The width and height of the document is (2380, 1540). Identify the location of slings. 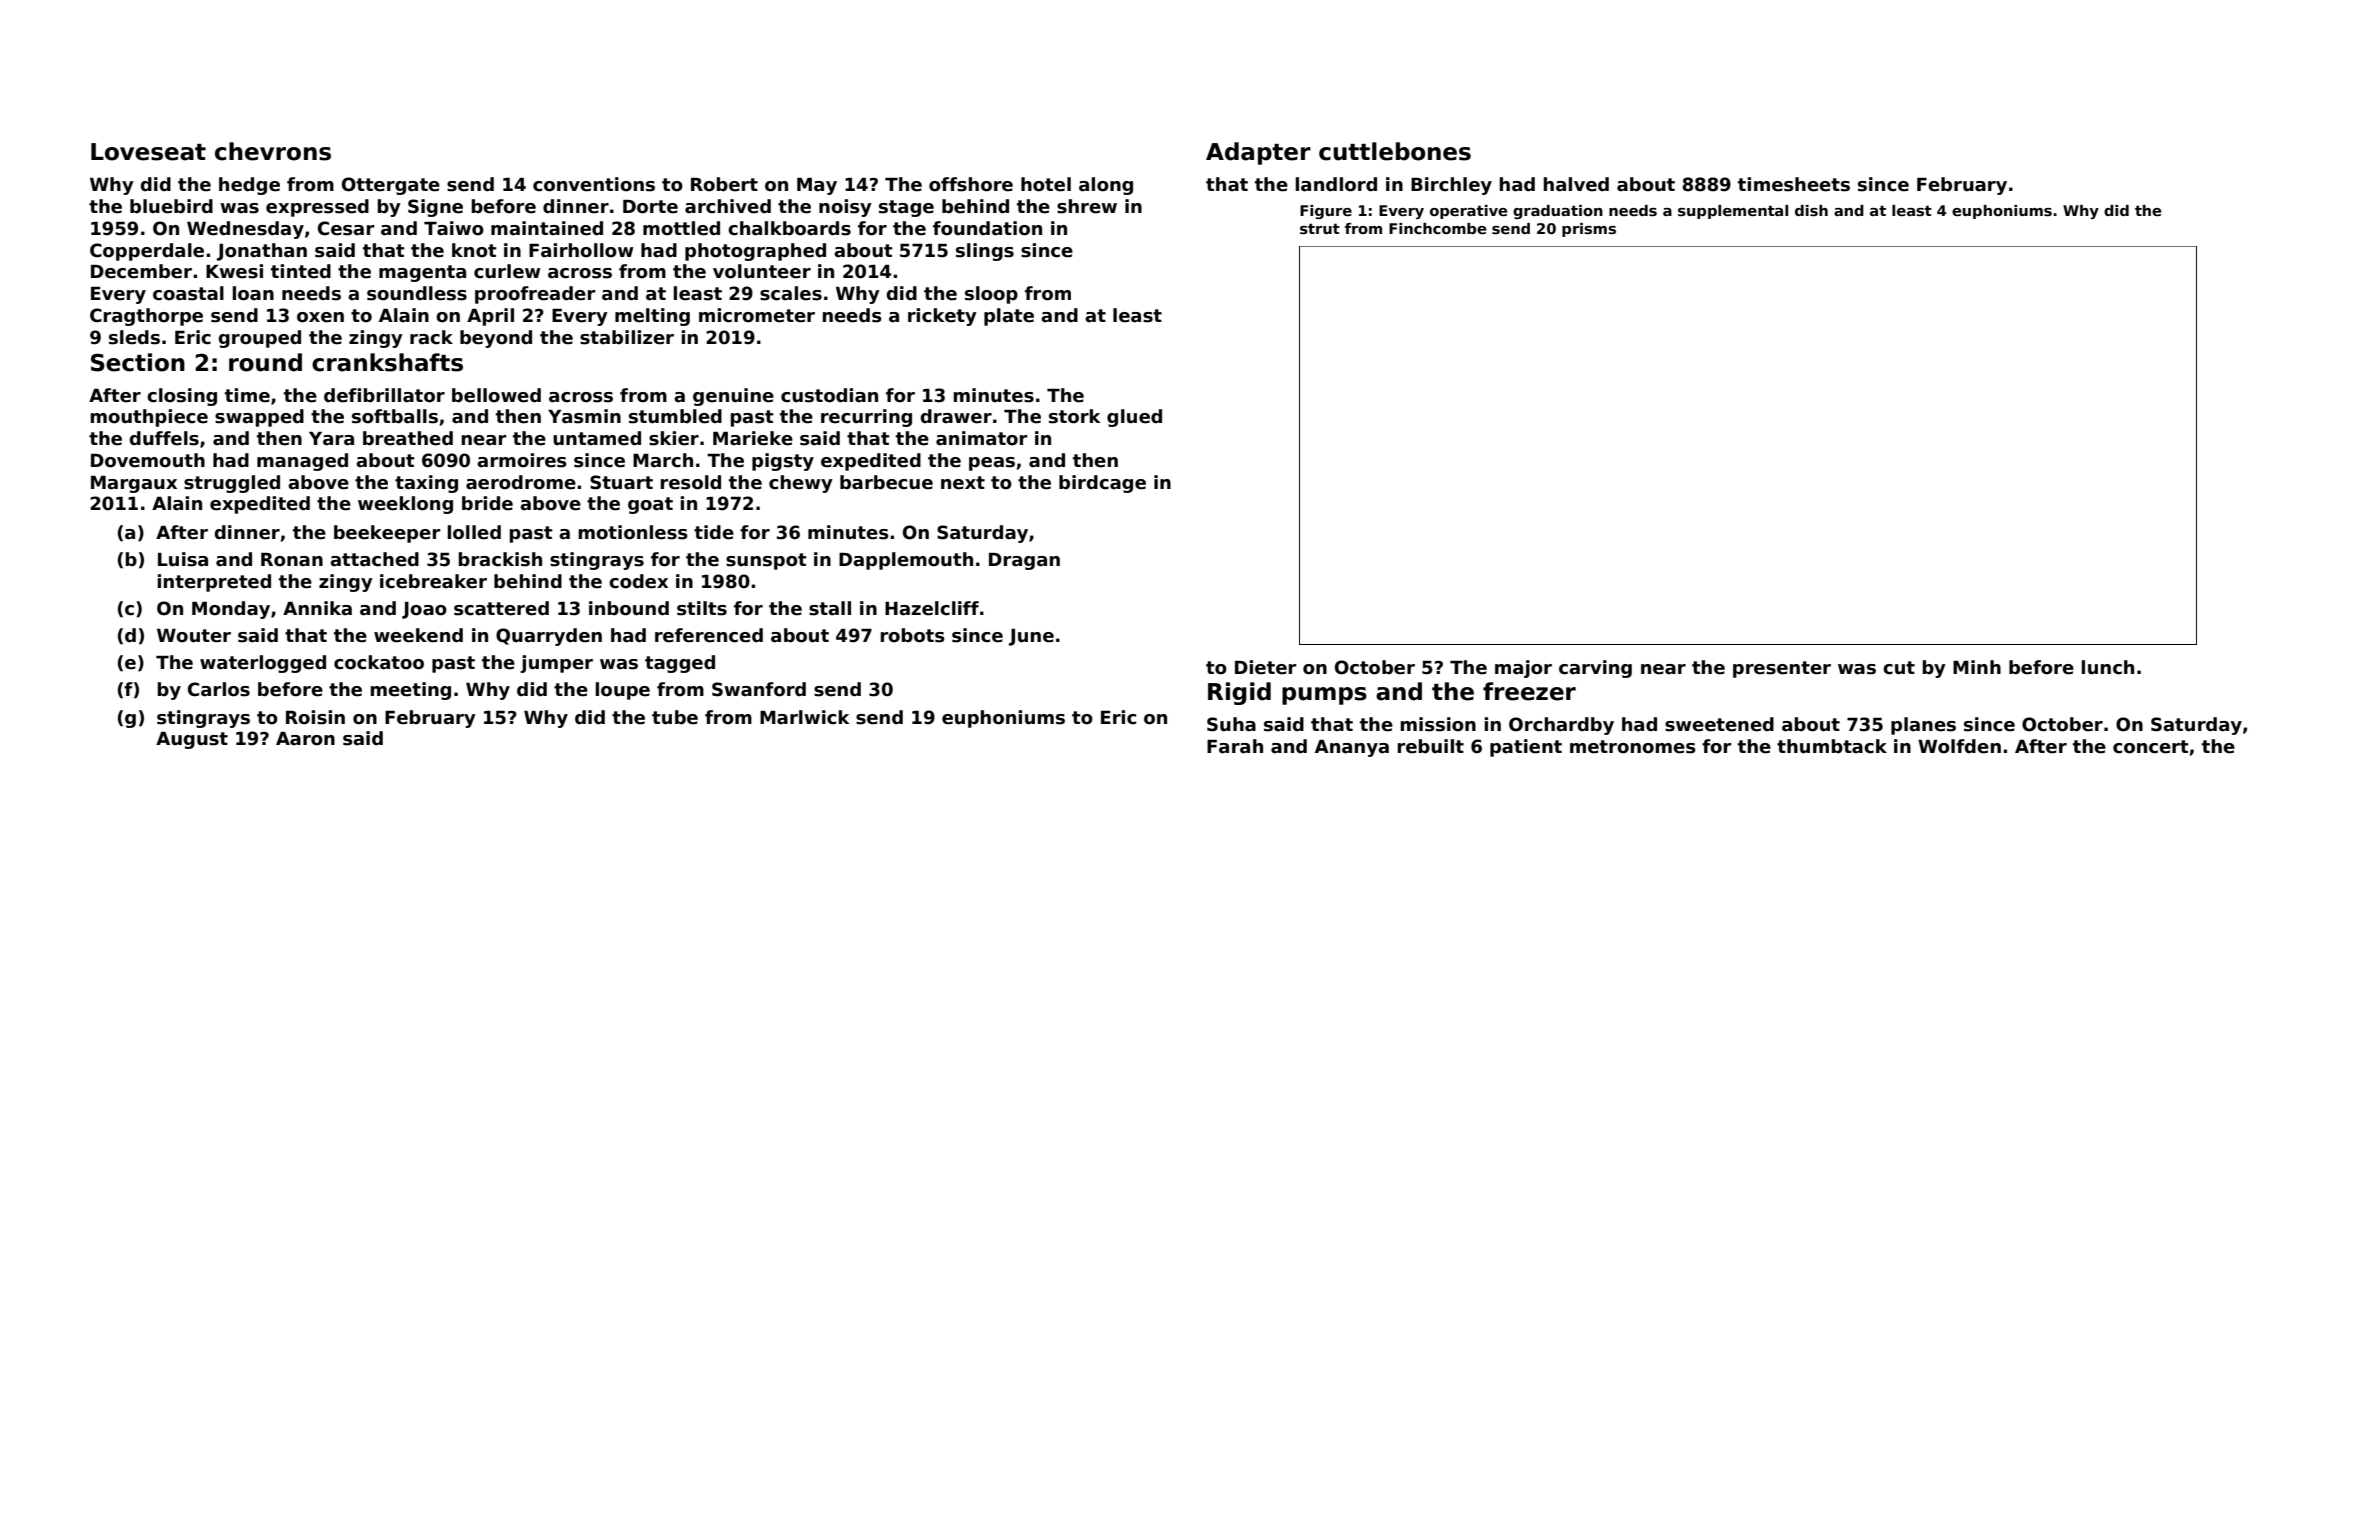
(985, 252).
